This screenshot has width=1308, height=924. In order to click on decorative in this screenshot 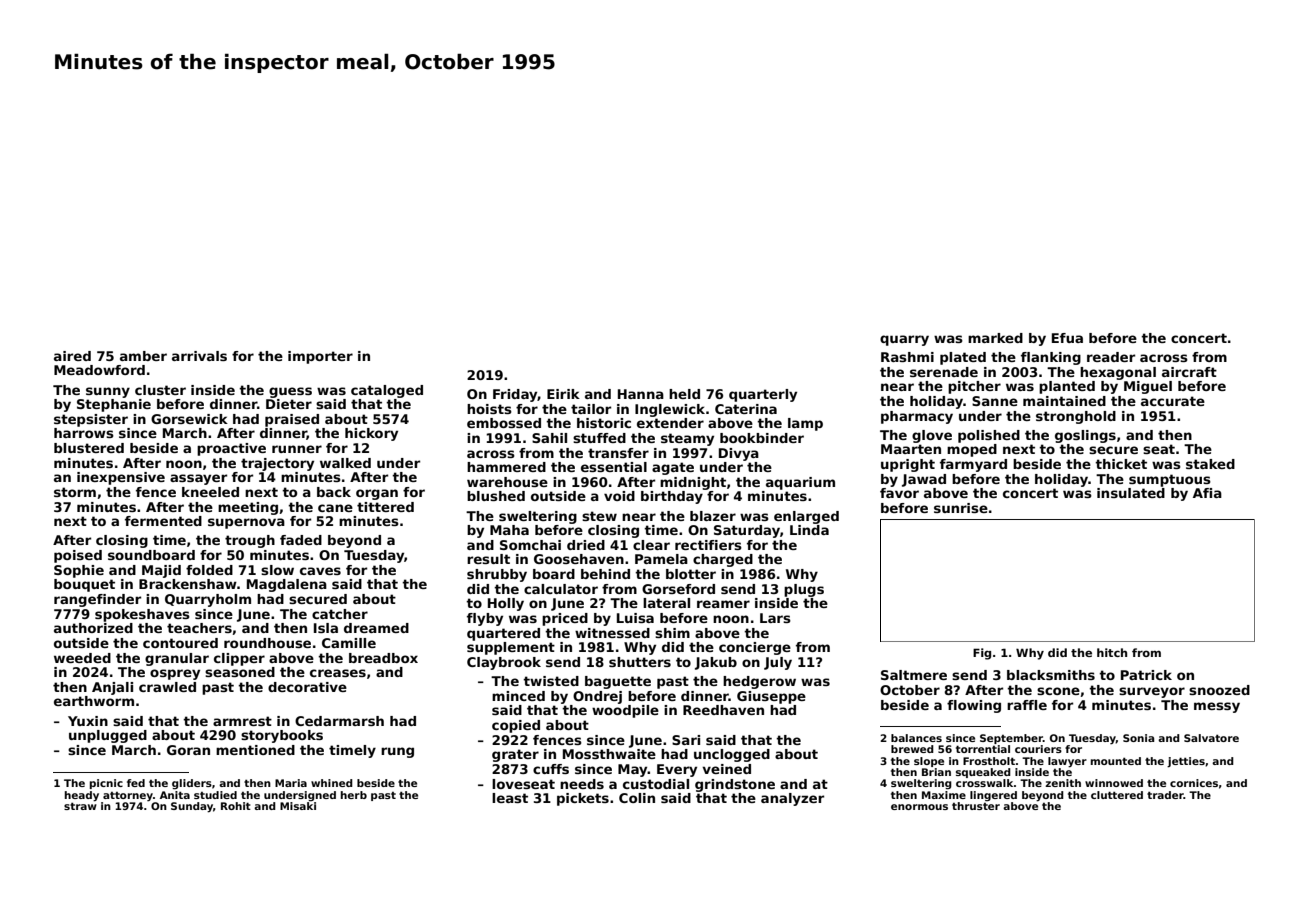, I will do `click(307, 687)`.
